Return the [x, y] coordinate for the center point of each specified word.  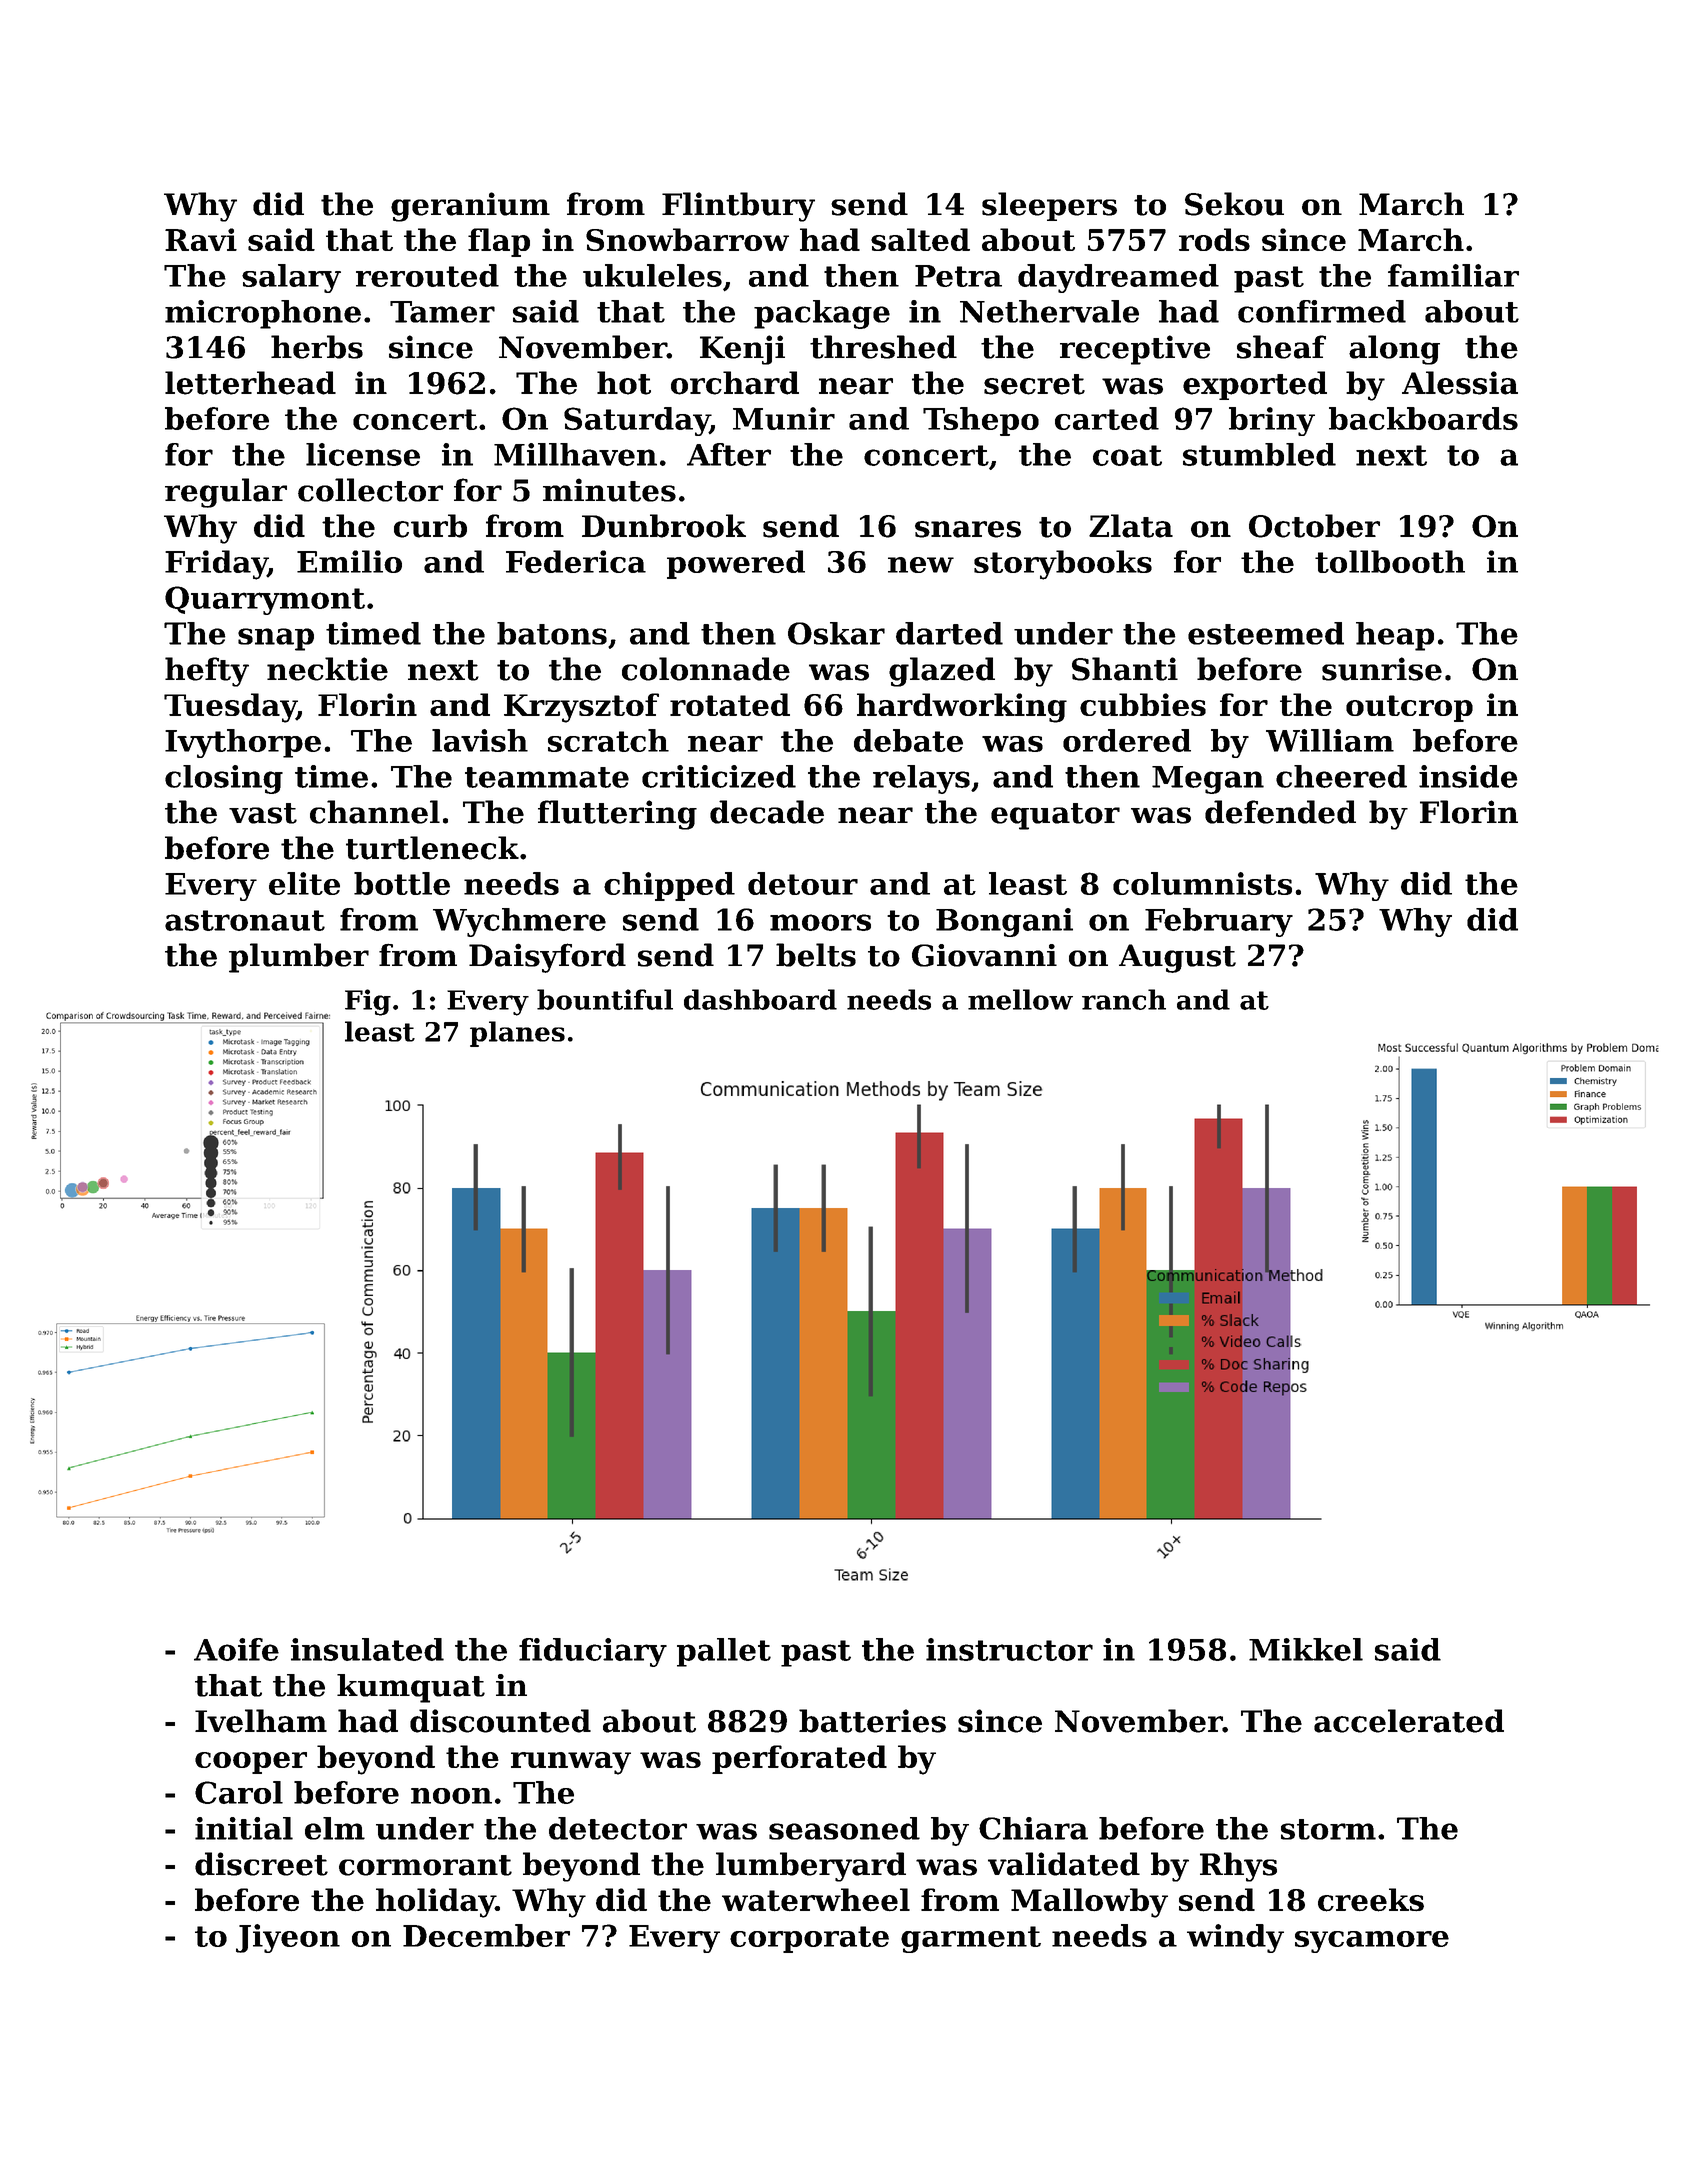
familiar [1453, 275]
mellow [1020, 999]
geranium [470, 207]
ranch [1124, 999]
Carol [239, 1792]
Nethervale [1049, 311]
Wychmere [519, 922]
